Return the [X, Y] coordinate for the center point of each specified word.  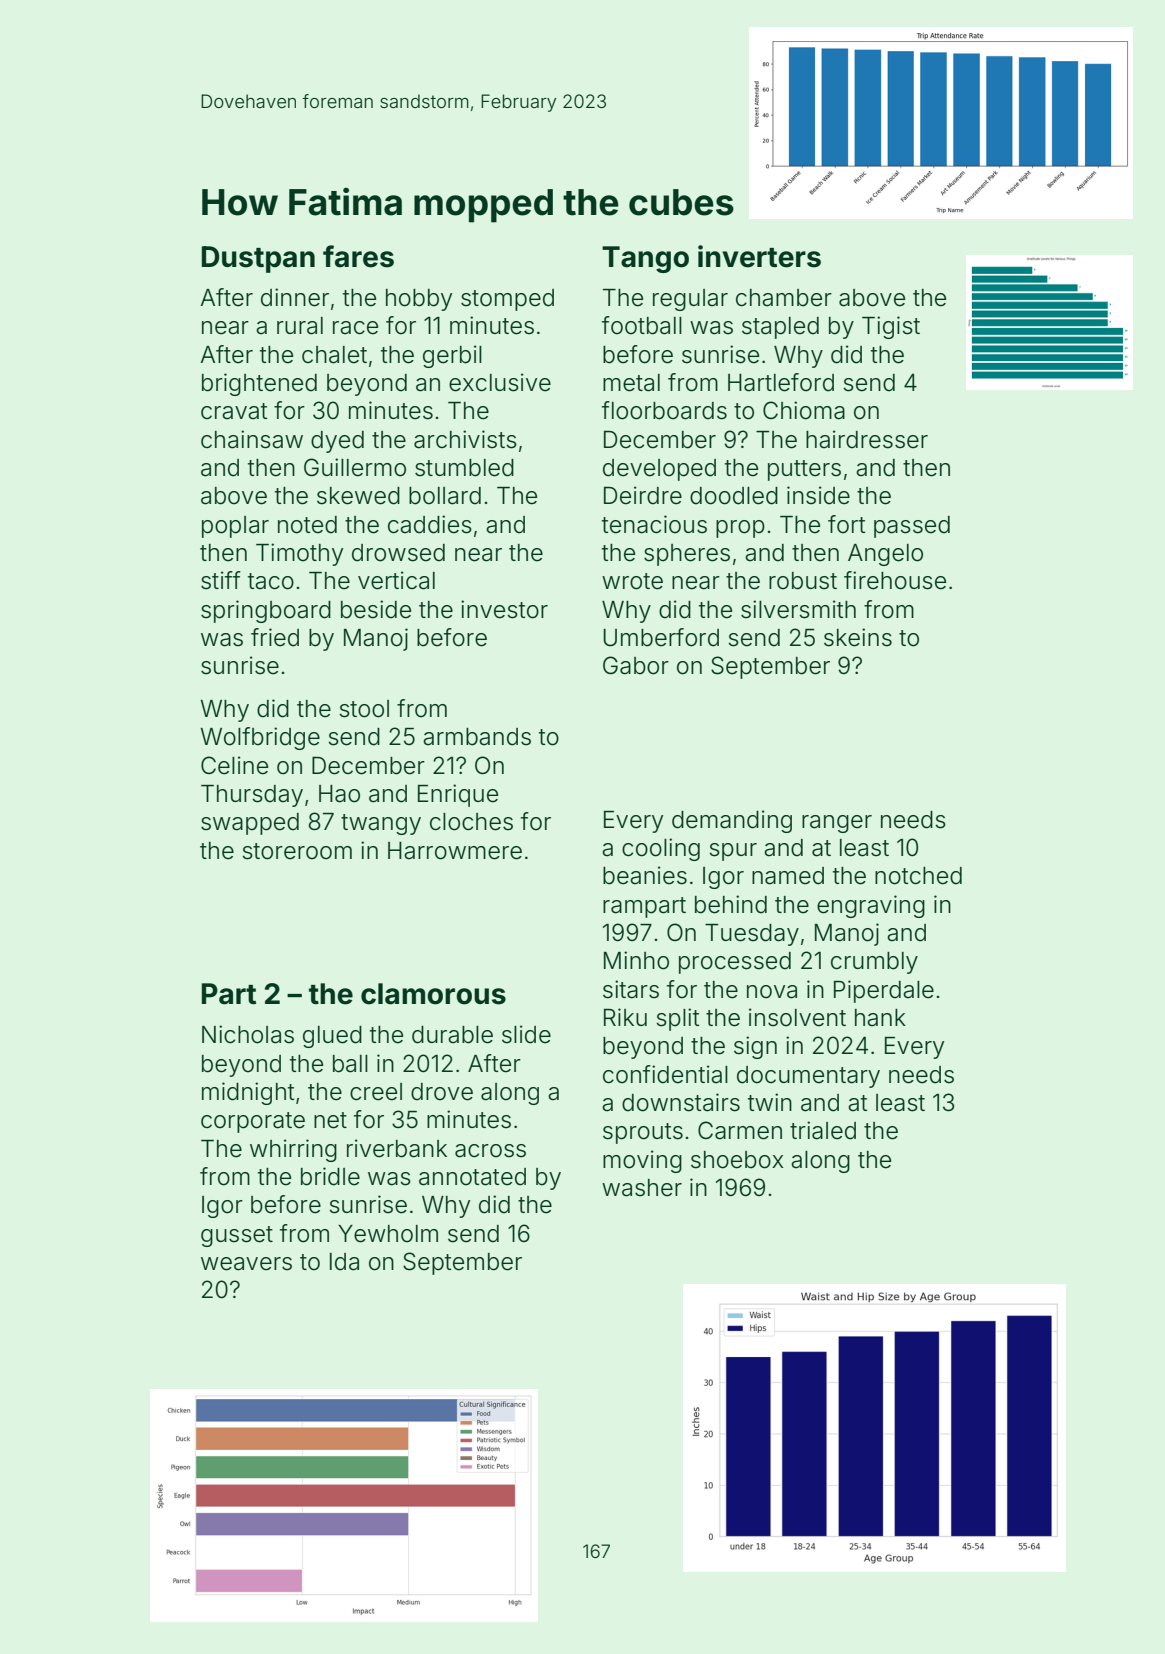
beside [376, 609]
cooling [661, 849]
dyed [337, 442]
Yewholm [388, 1234]
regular [690, 300]
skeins [858, 637]
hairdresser [867, 439]
